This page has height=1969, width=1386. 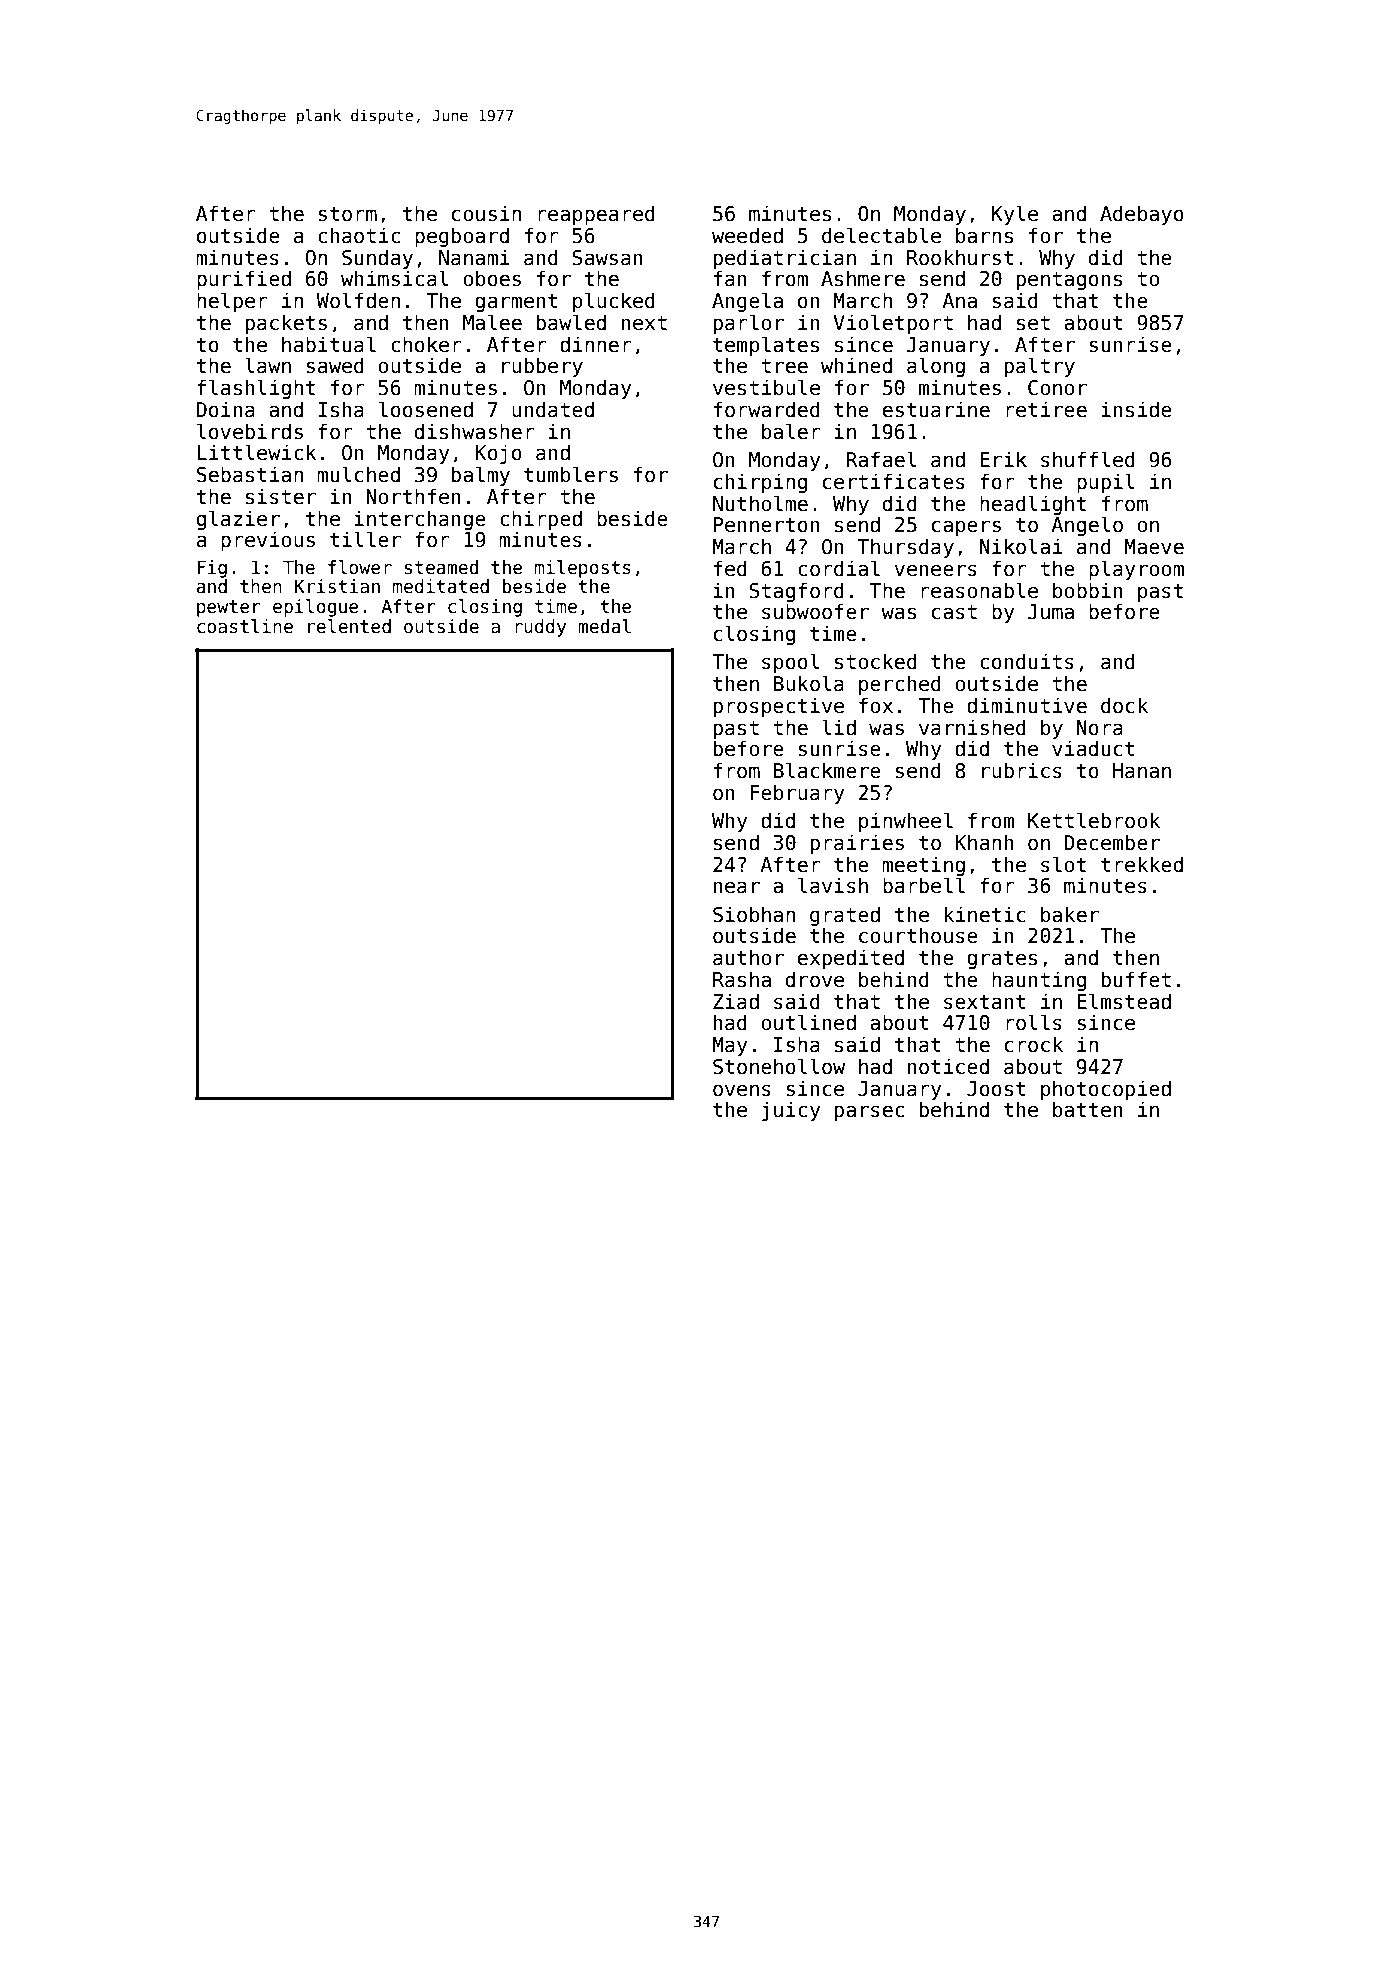 What do you see at coordinates (614, 302) in the page?
I see `plucked` at bounding box center [614, 302].
